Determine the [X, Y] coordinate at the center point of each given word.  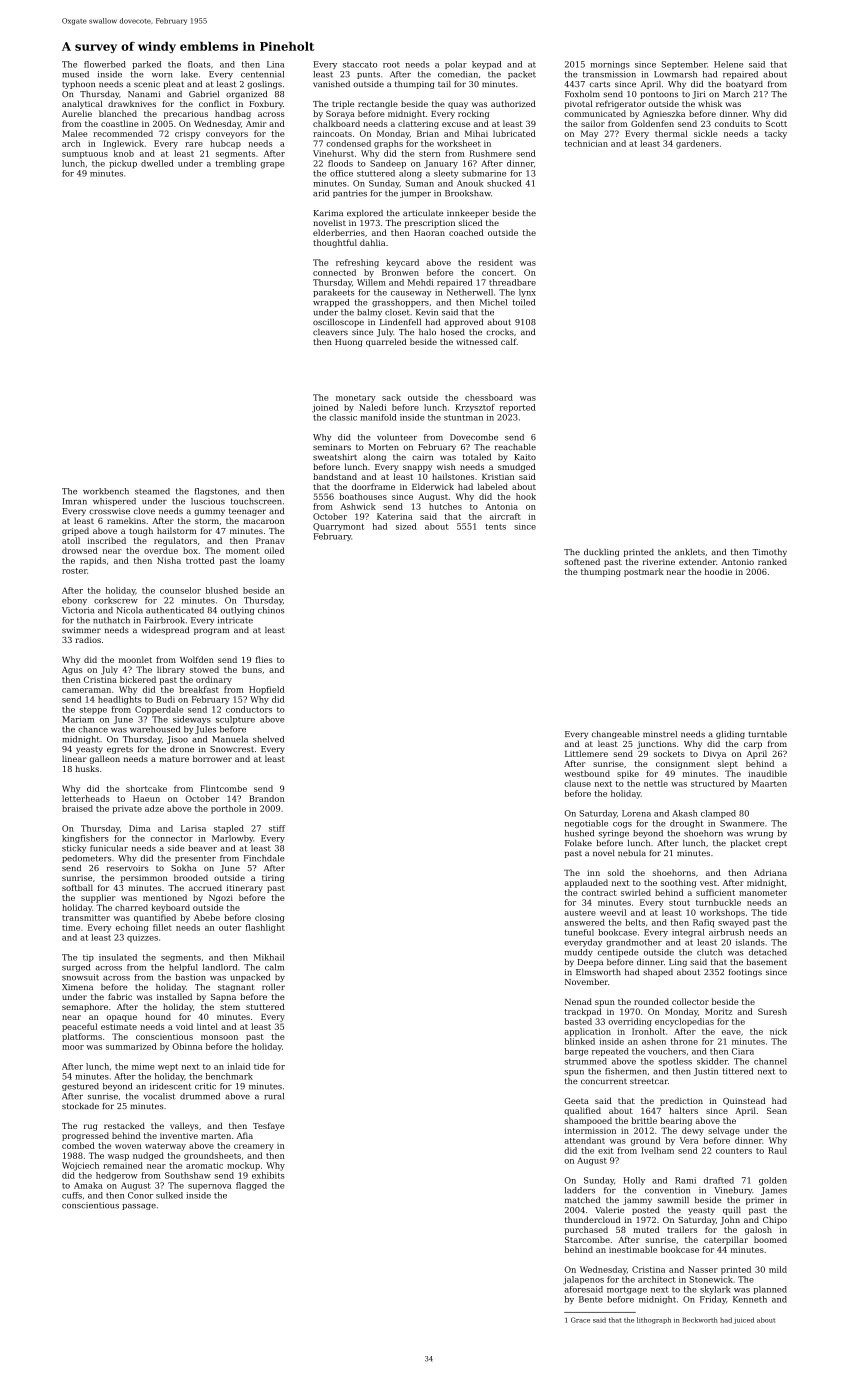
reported [518, 408]
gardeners [697, 144]
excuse [456, 124]
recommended [123, 133]
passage [139, 1207]
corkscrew [116, 600]
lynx [527, 293]
